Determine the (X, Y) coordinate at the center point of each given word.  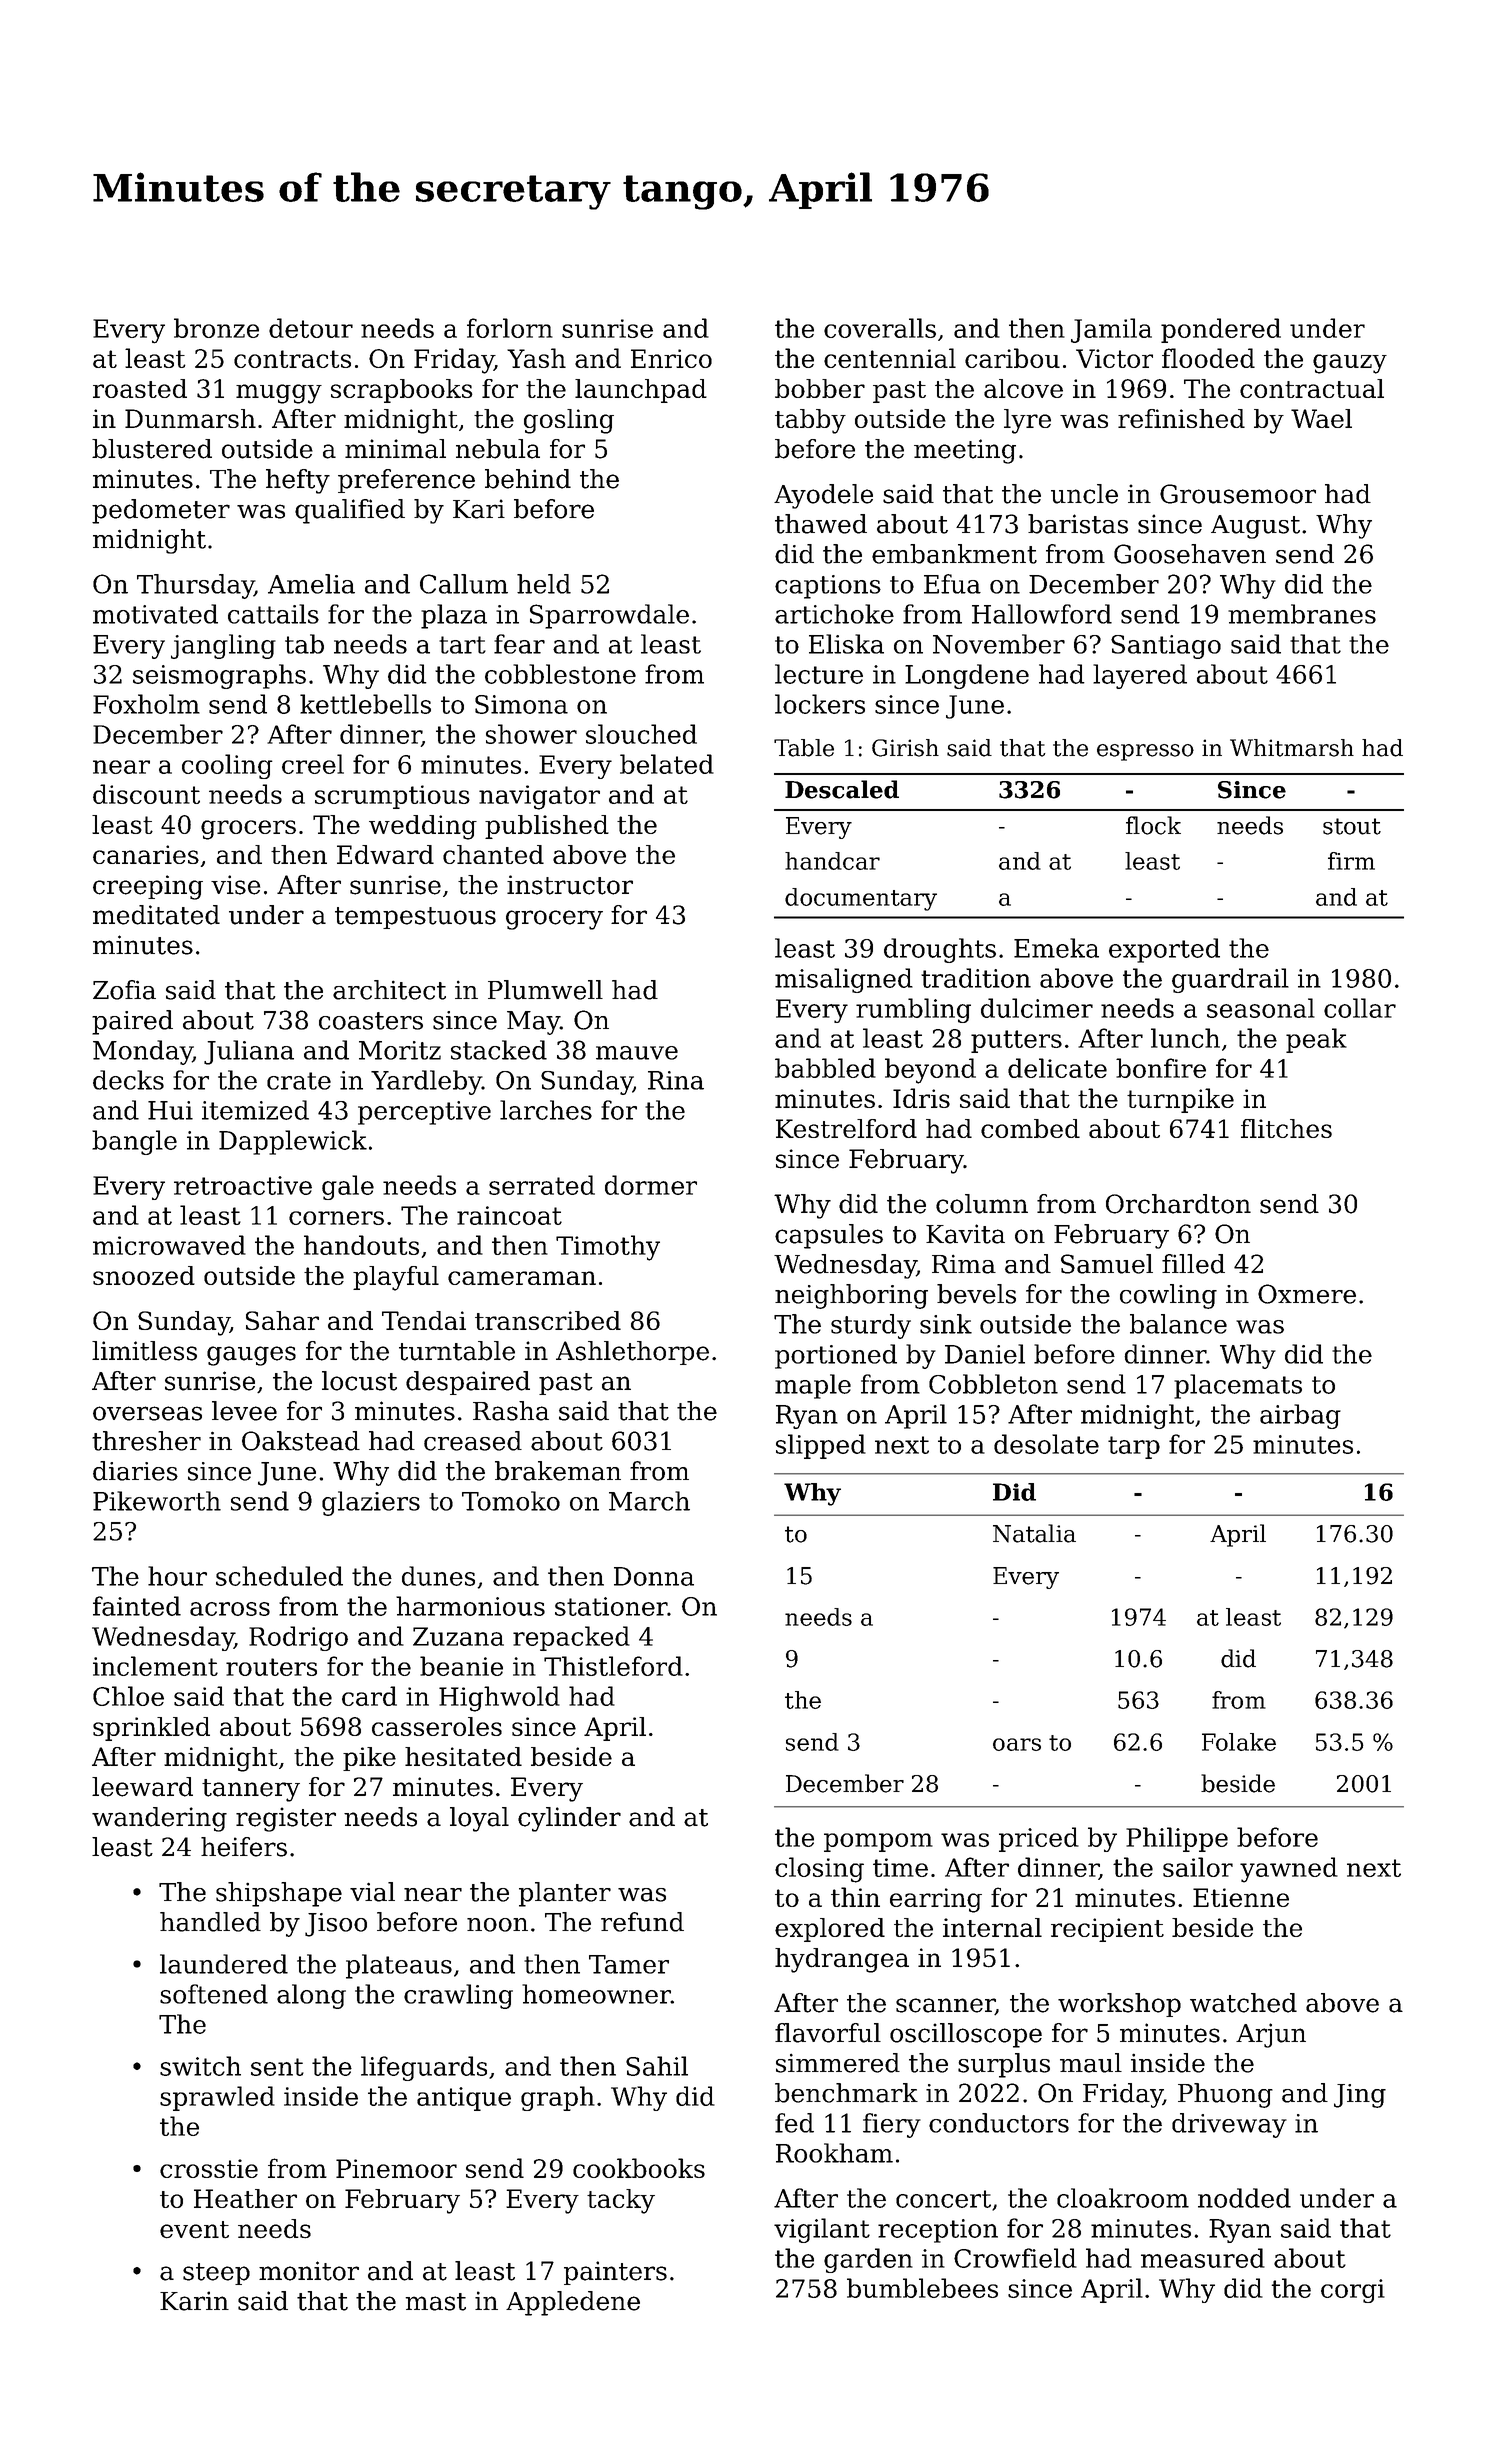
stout (1352, 826)
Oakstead (301, 1441)
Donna (654, 1576)
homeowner (596, 1994)
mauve (637, 1053)
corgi (1353, 2291)
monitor (309, 2271)
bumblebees (922, 2288)
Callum (464, 584)
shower (531, 734)
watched (1243, 2003)
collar (1360, 1008)
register (286, 1819)
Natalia (1034, 1533)
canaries (146, 854)
